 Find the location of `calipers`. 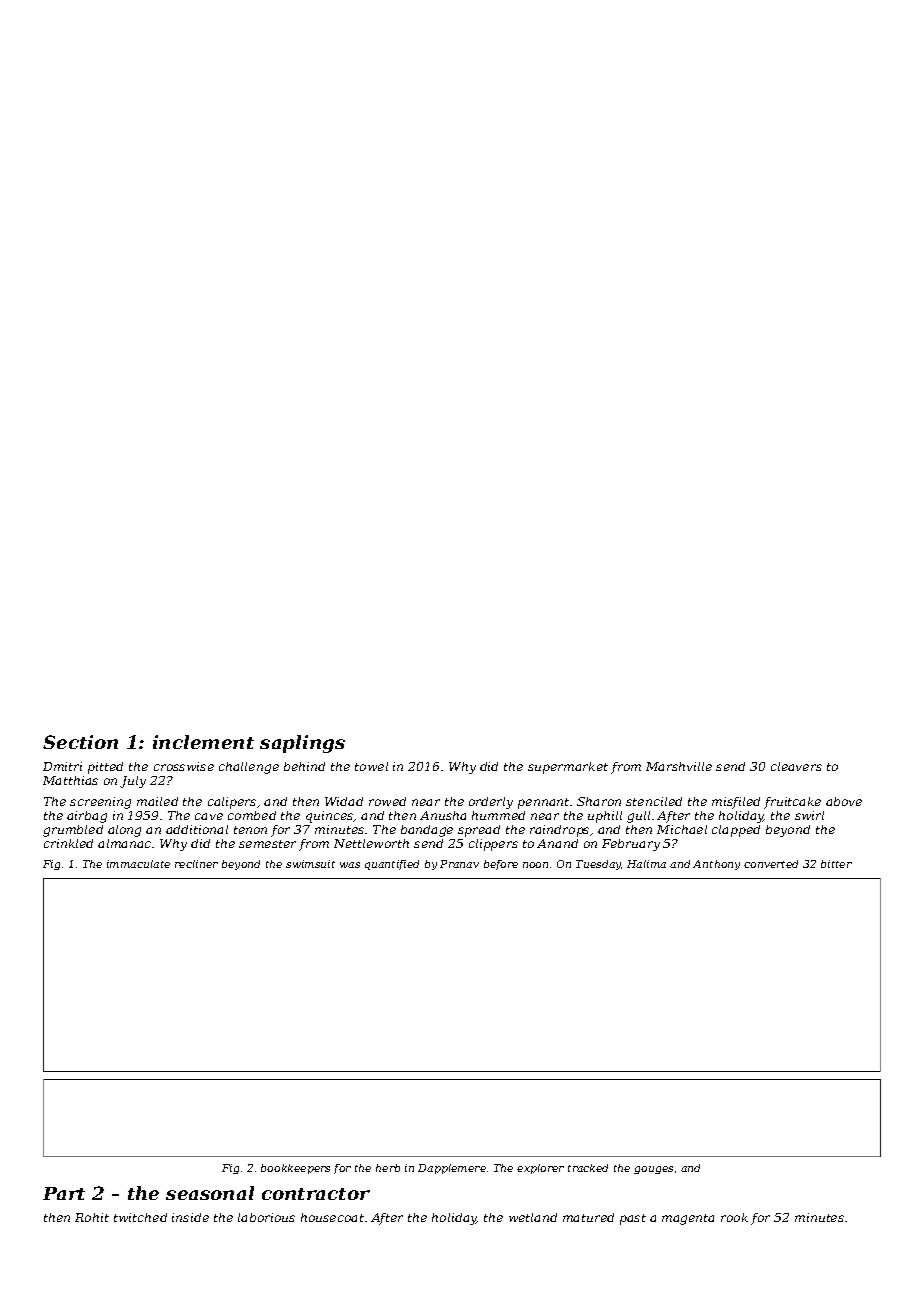

calipers is located at coordinates (232, 803).
